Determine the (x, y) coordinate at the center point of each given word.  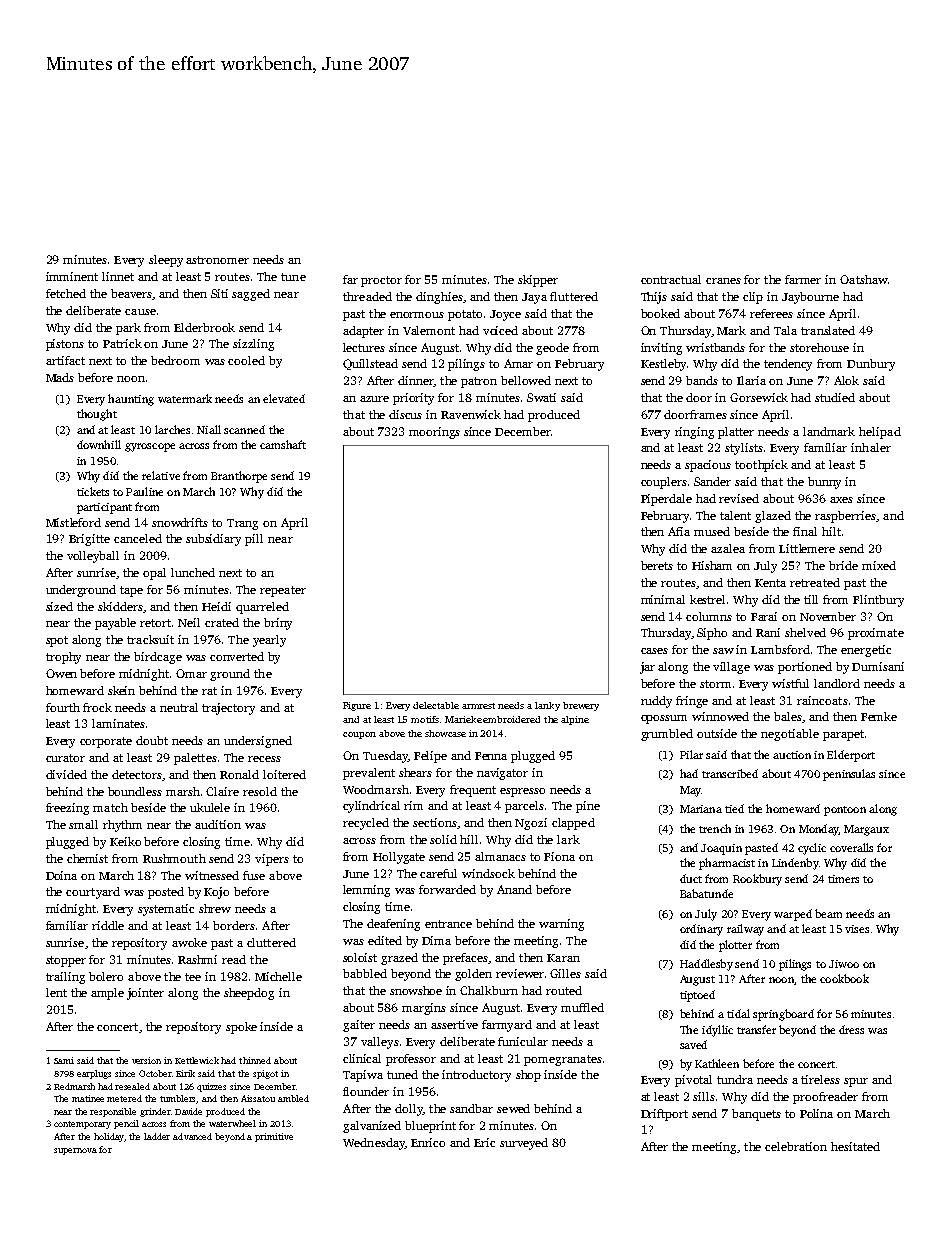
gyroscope (150, 447)
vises (857, 929)
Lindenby (795, 864)
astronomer (217, 260)
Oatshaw (864, 279)
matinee (88, 1098)
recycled (366, 824)
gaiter (359, 1026)
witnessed (212, 875)
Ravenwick (471, 414)
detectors (137, 774)
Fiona (559, 856)
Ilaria (751, 380)
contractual (671, 279)
